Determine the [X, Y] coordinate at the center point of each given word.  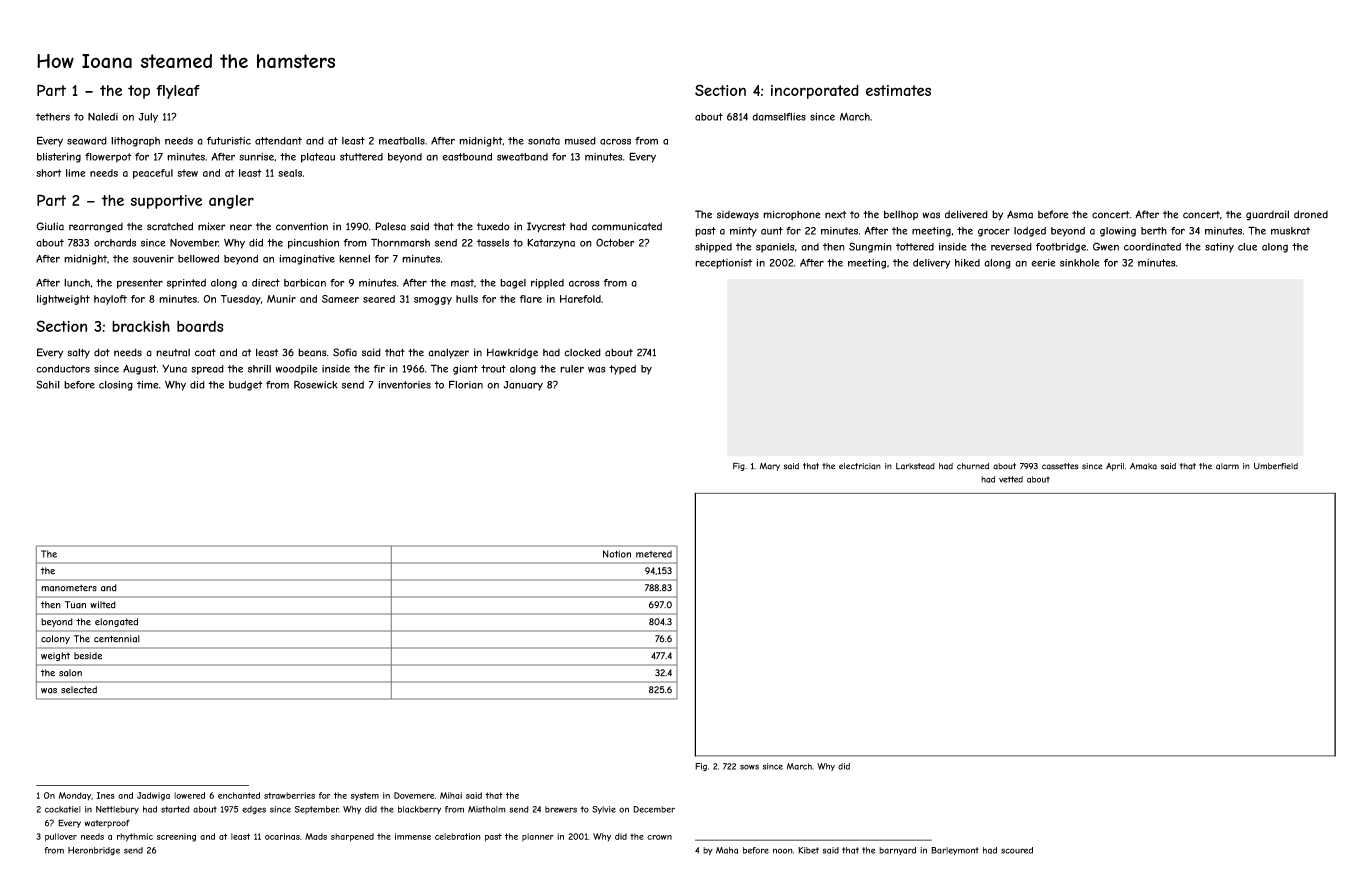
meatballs [402, 141]
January [523, 386]
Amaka [1143, 466]
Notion [617, 554]
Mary [770, 467]
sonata [544, 141]
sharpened [352, 837]
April [1115, 467]
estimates [898, 90]
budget [246, 386]
